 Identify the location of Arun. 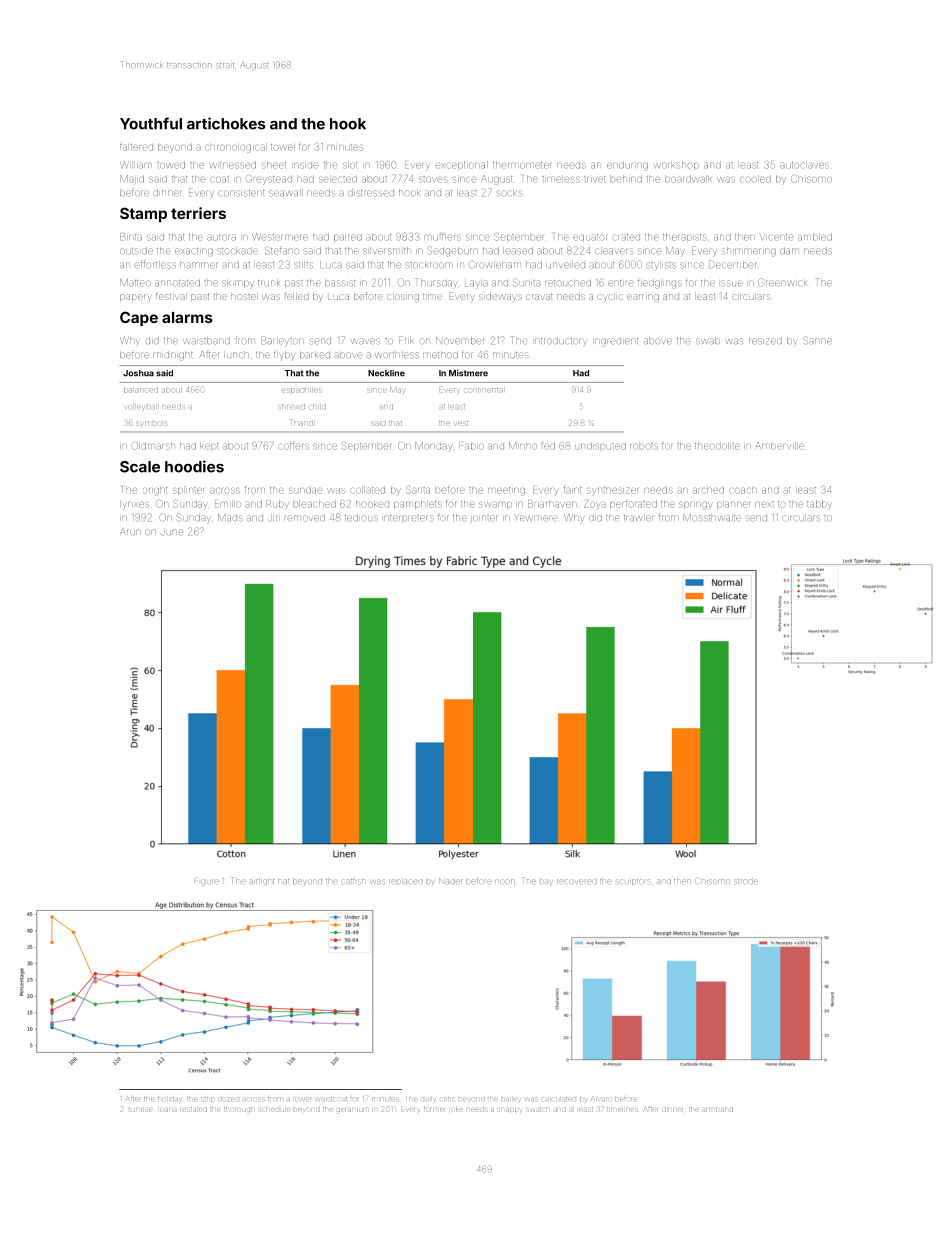
(130, 531).
